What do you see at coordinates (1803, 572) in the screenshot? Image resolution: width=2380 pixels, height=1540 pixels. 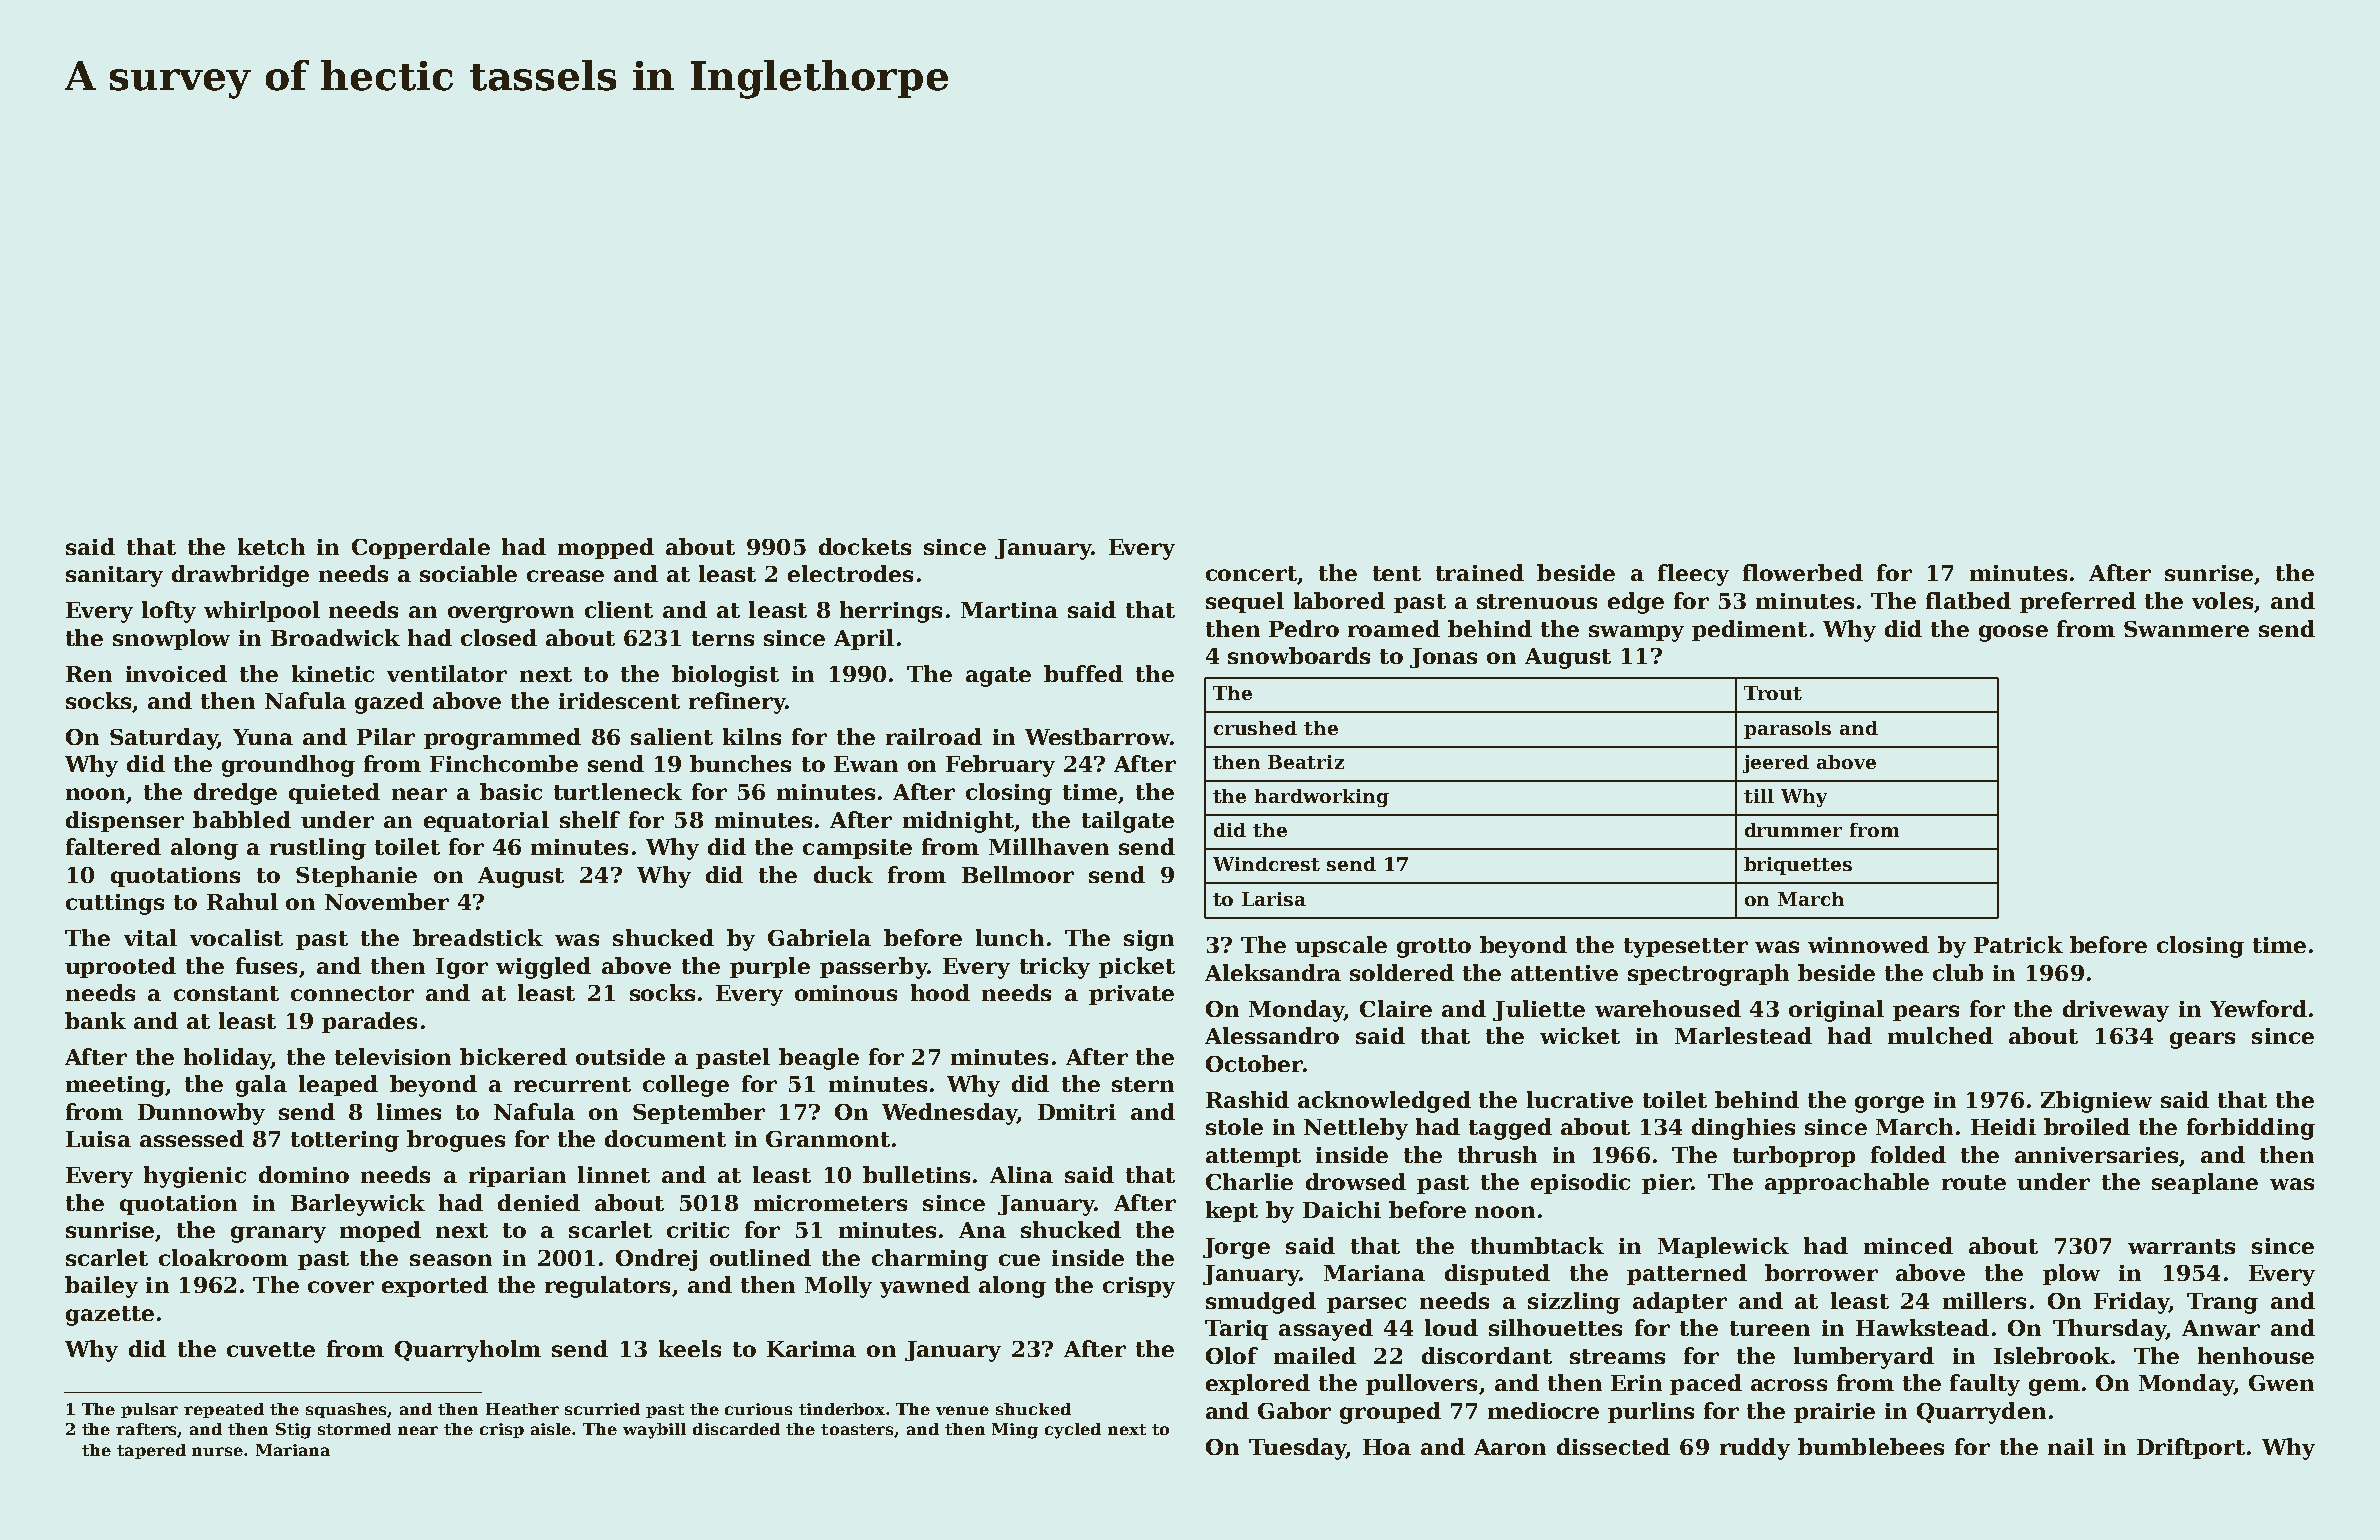 I see `flowerbed` at bounding box center [1803, 572].
